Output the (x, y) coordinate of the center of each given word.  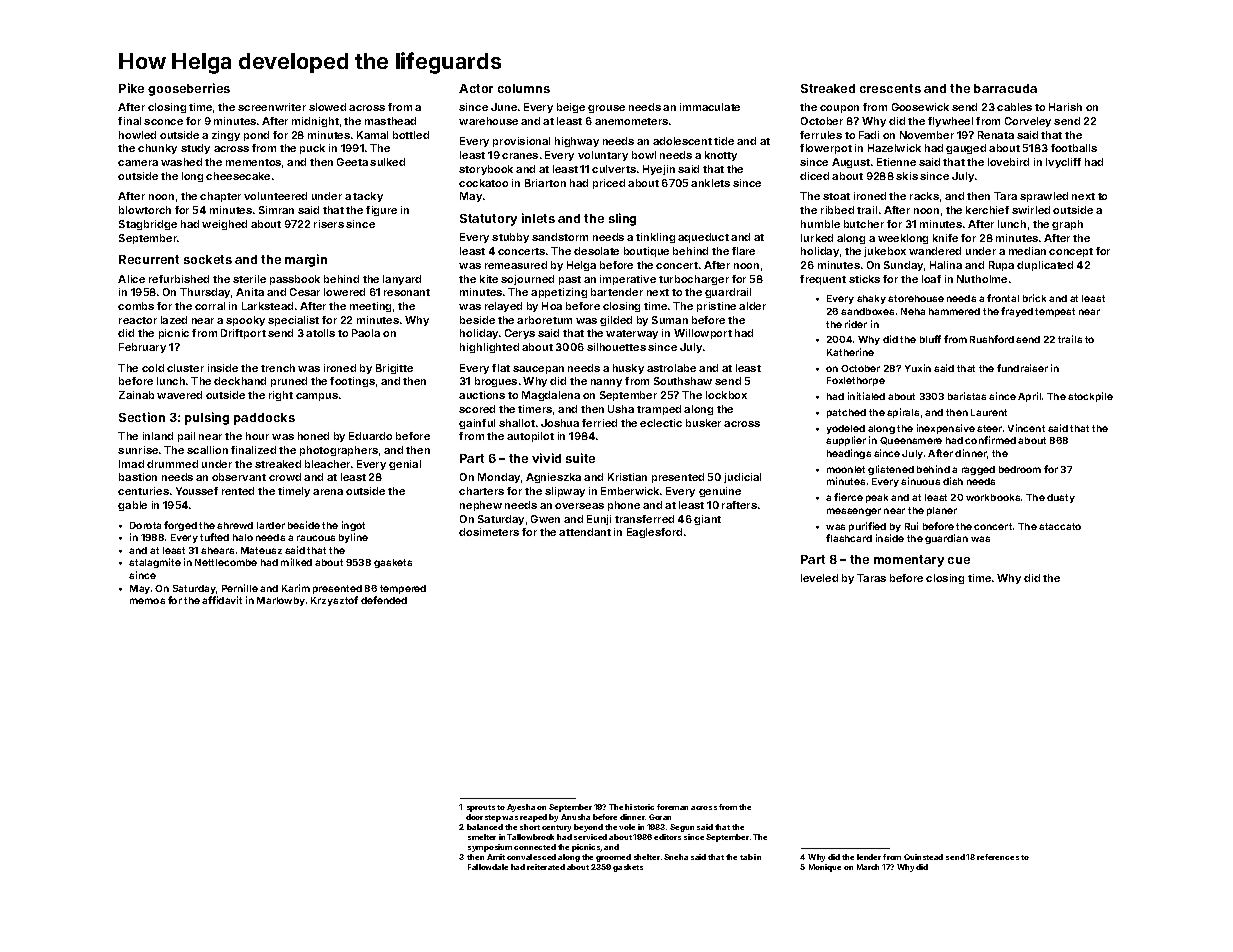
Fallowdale (488, 867)
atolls (320, 333)
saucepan (538, 370)
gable (132, 506)
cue (959, 560)
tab (746, 857)
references (998, 857)
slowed (327, 107)
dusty (1061, 498)
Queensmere (911, 441)
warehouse (488, 121)
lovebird (1008, 162)
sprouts (481, 808)
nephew (481, 506)
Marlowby (281, 601)
